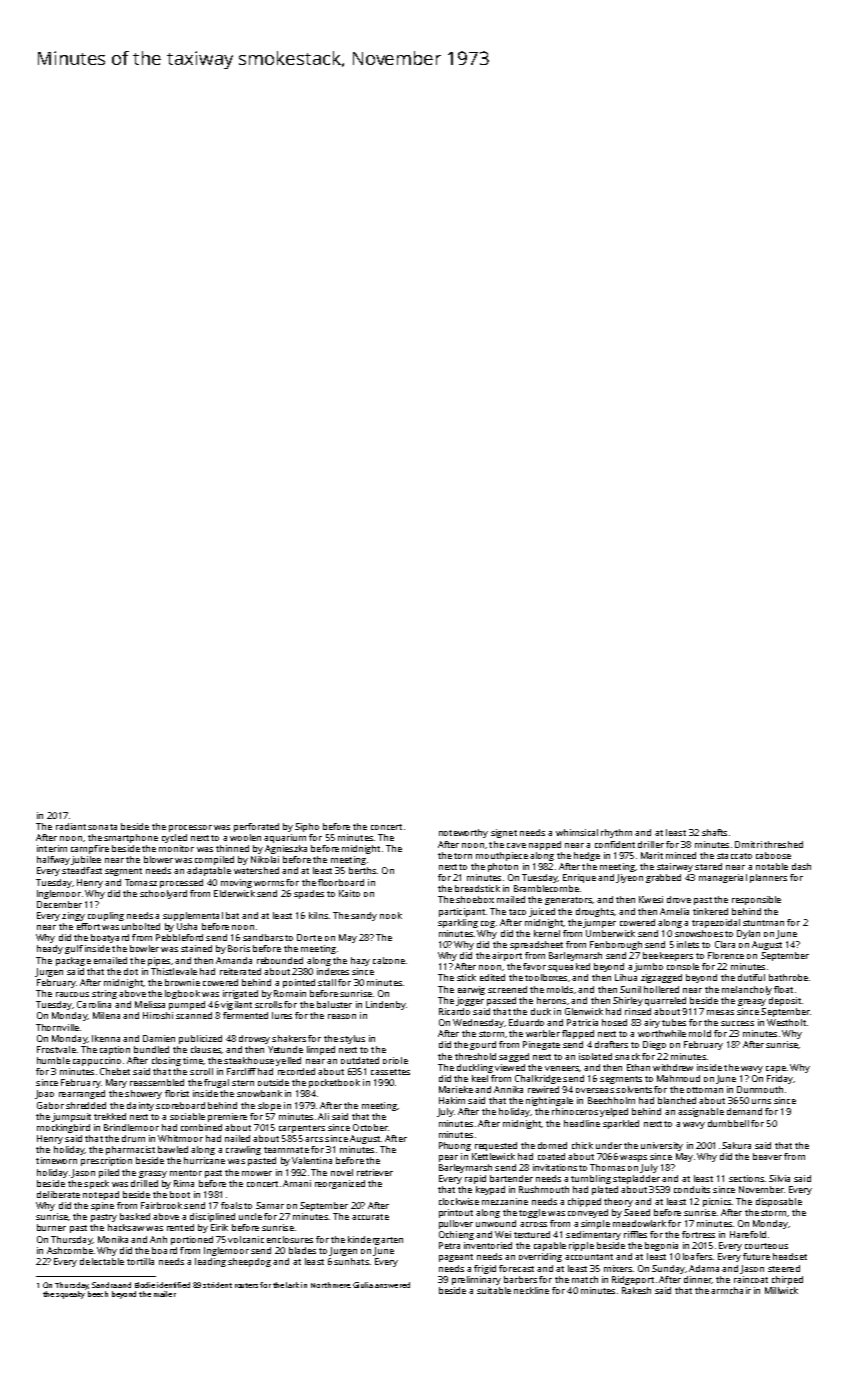 The width and height of the screenshot is (849, 1400). I want to click on squeaky, so click(70, 1295).
